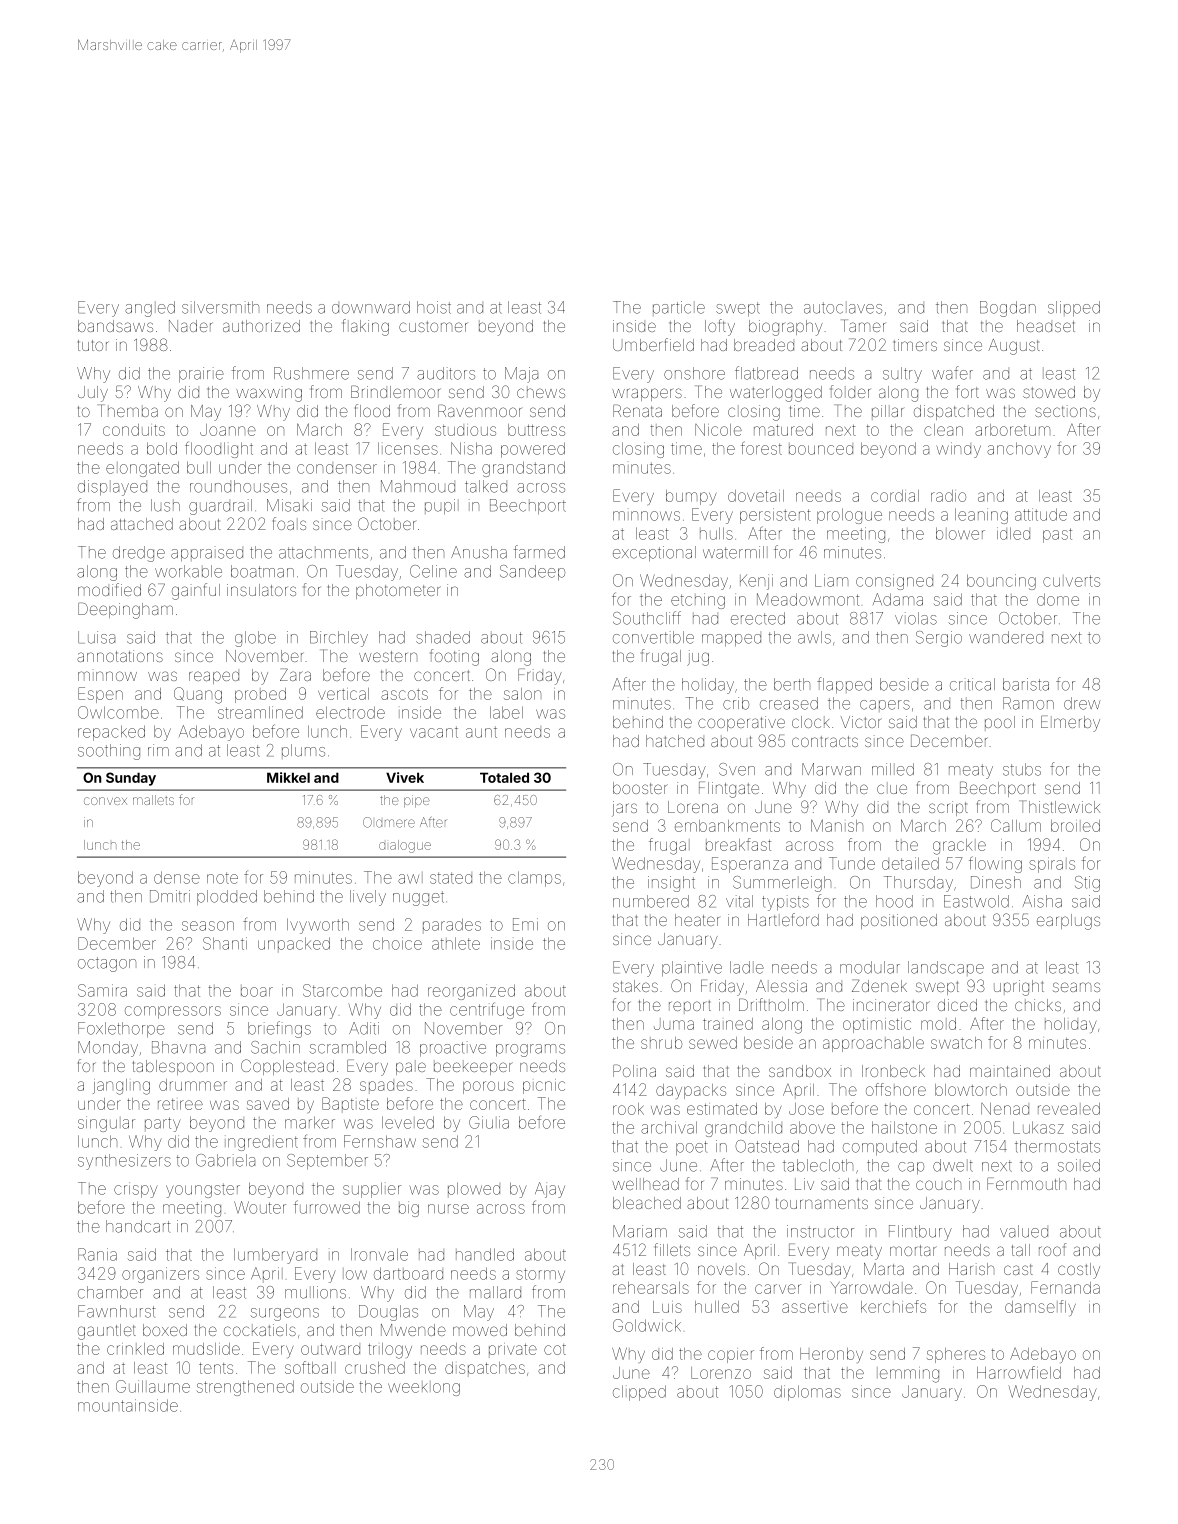  What do you see at coordinates (628, 1109) in the document?
I see `rook` at bounding box center [628, 1109].
